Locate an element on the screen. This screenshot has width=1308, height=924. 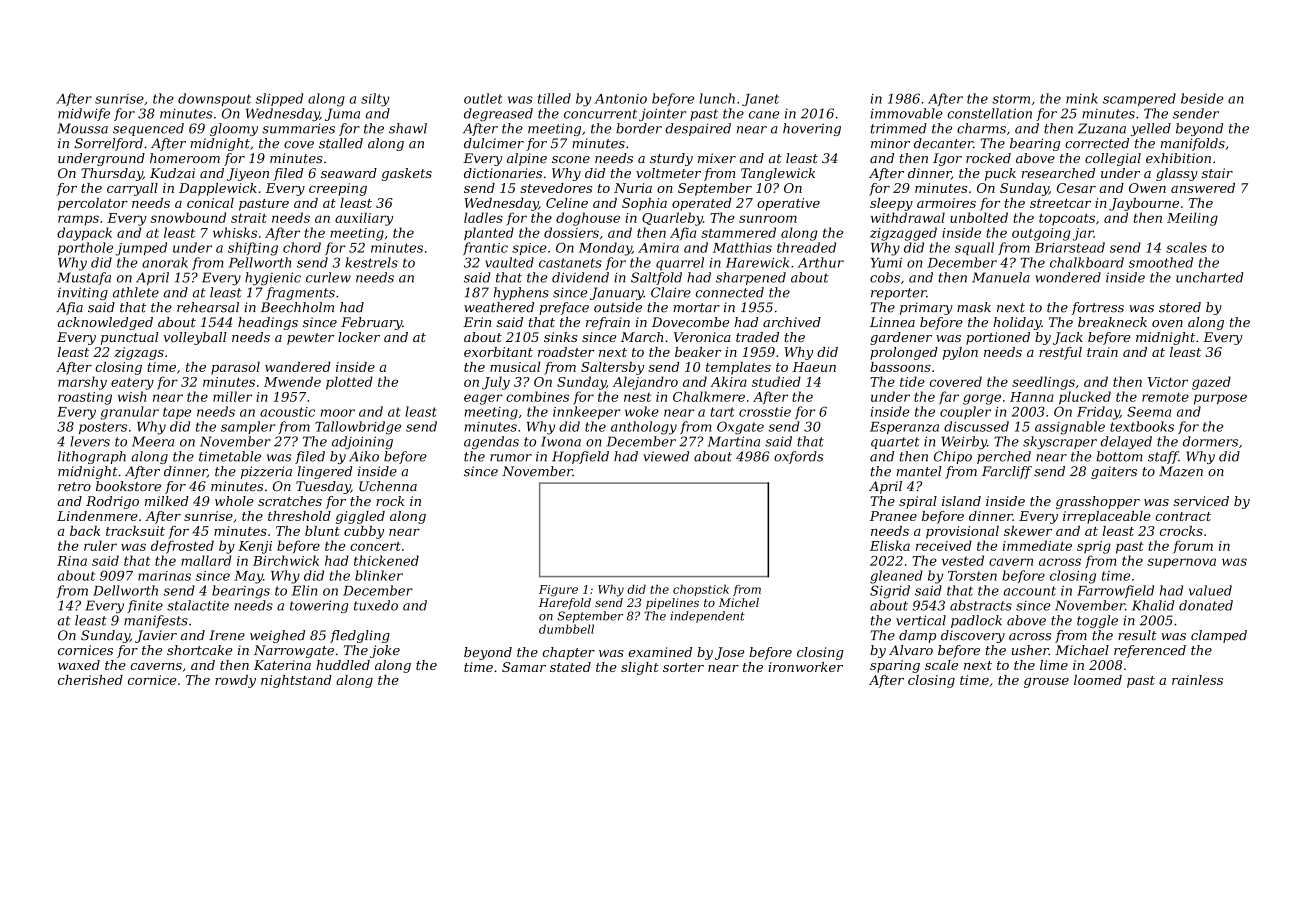
sequenced is located at coordinates (148, 129).
